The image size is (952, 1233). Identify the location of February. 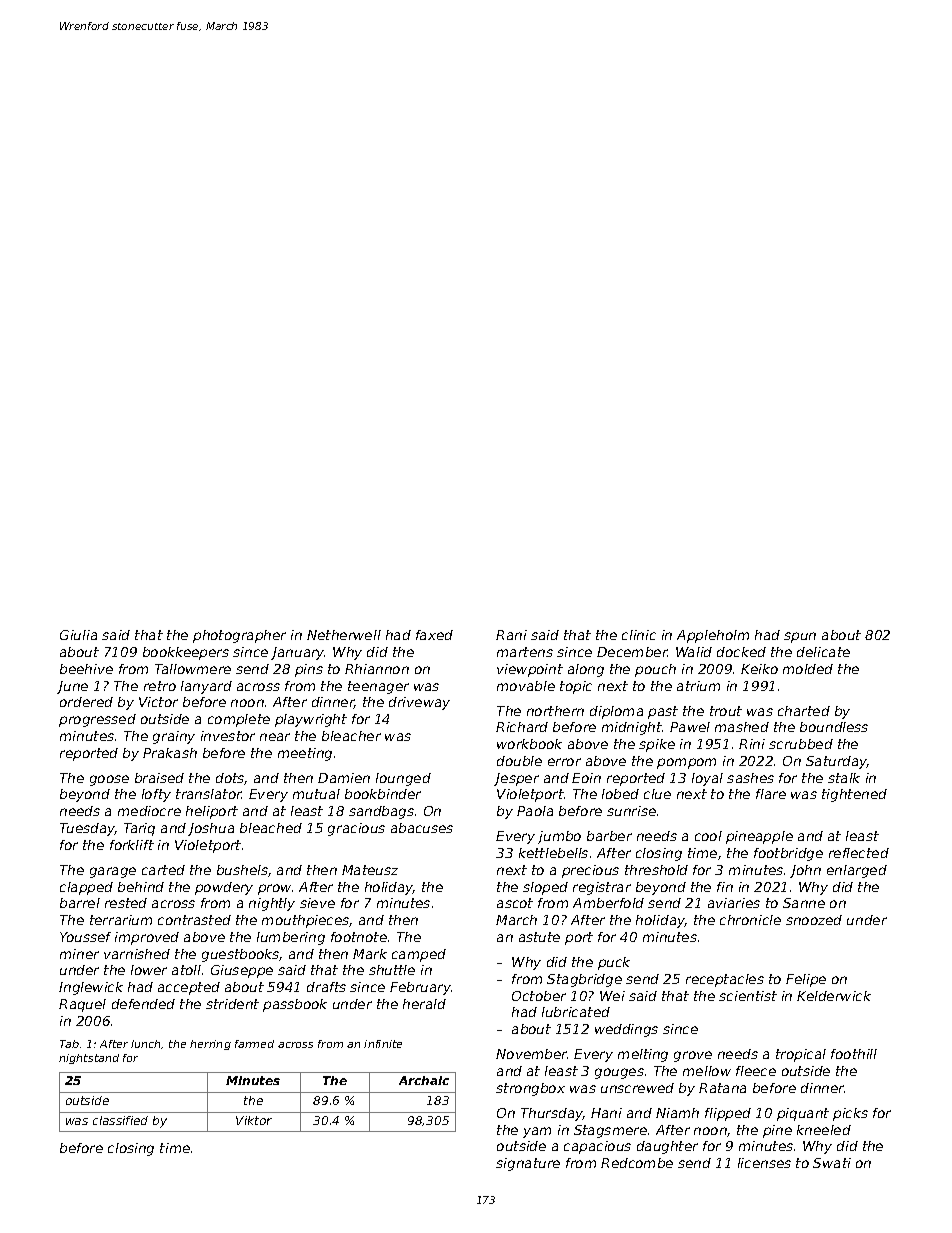
(420, 988).
